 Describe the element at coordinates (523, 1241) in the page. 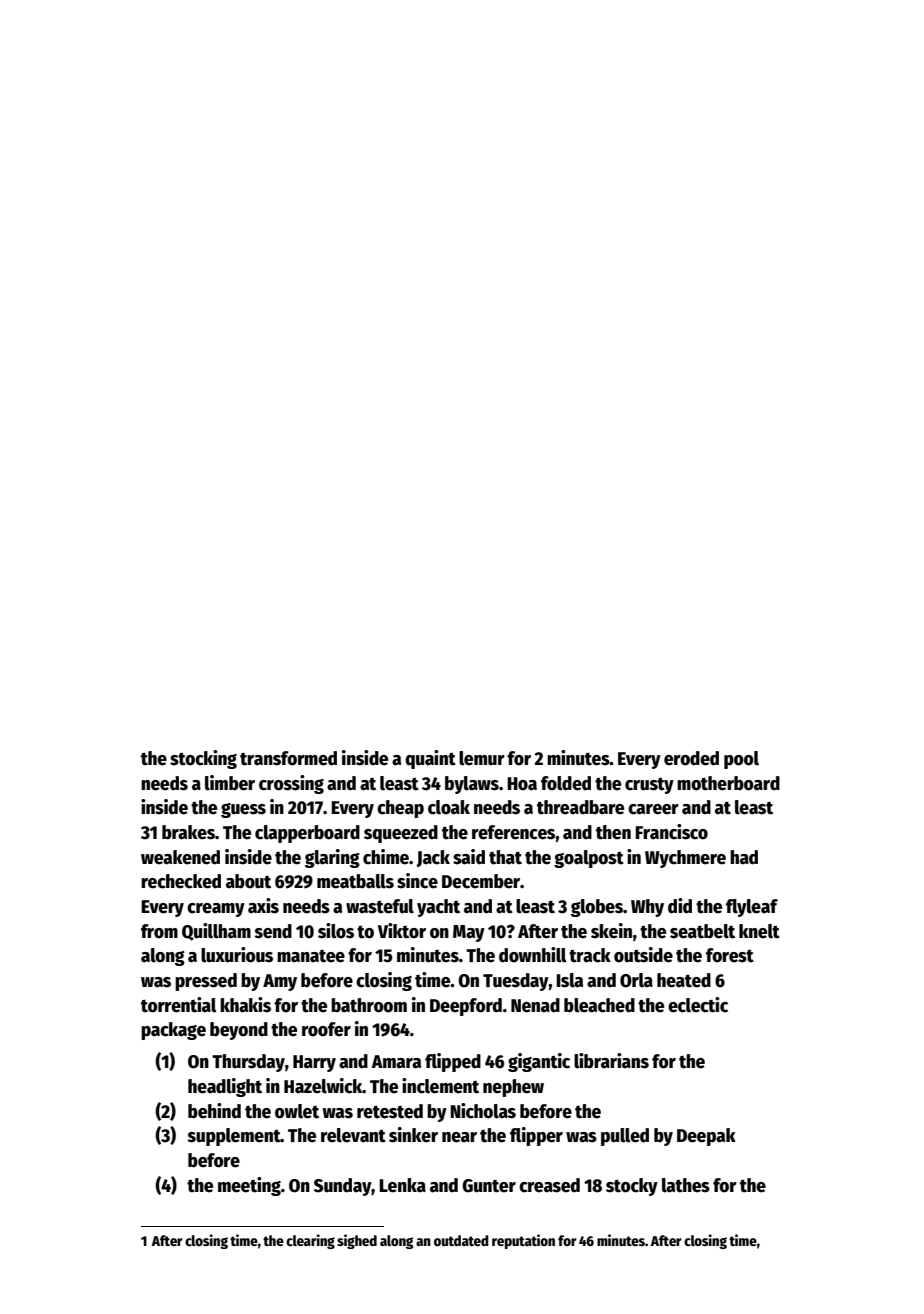

I see `reputation` at that location.
